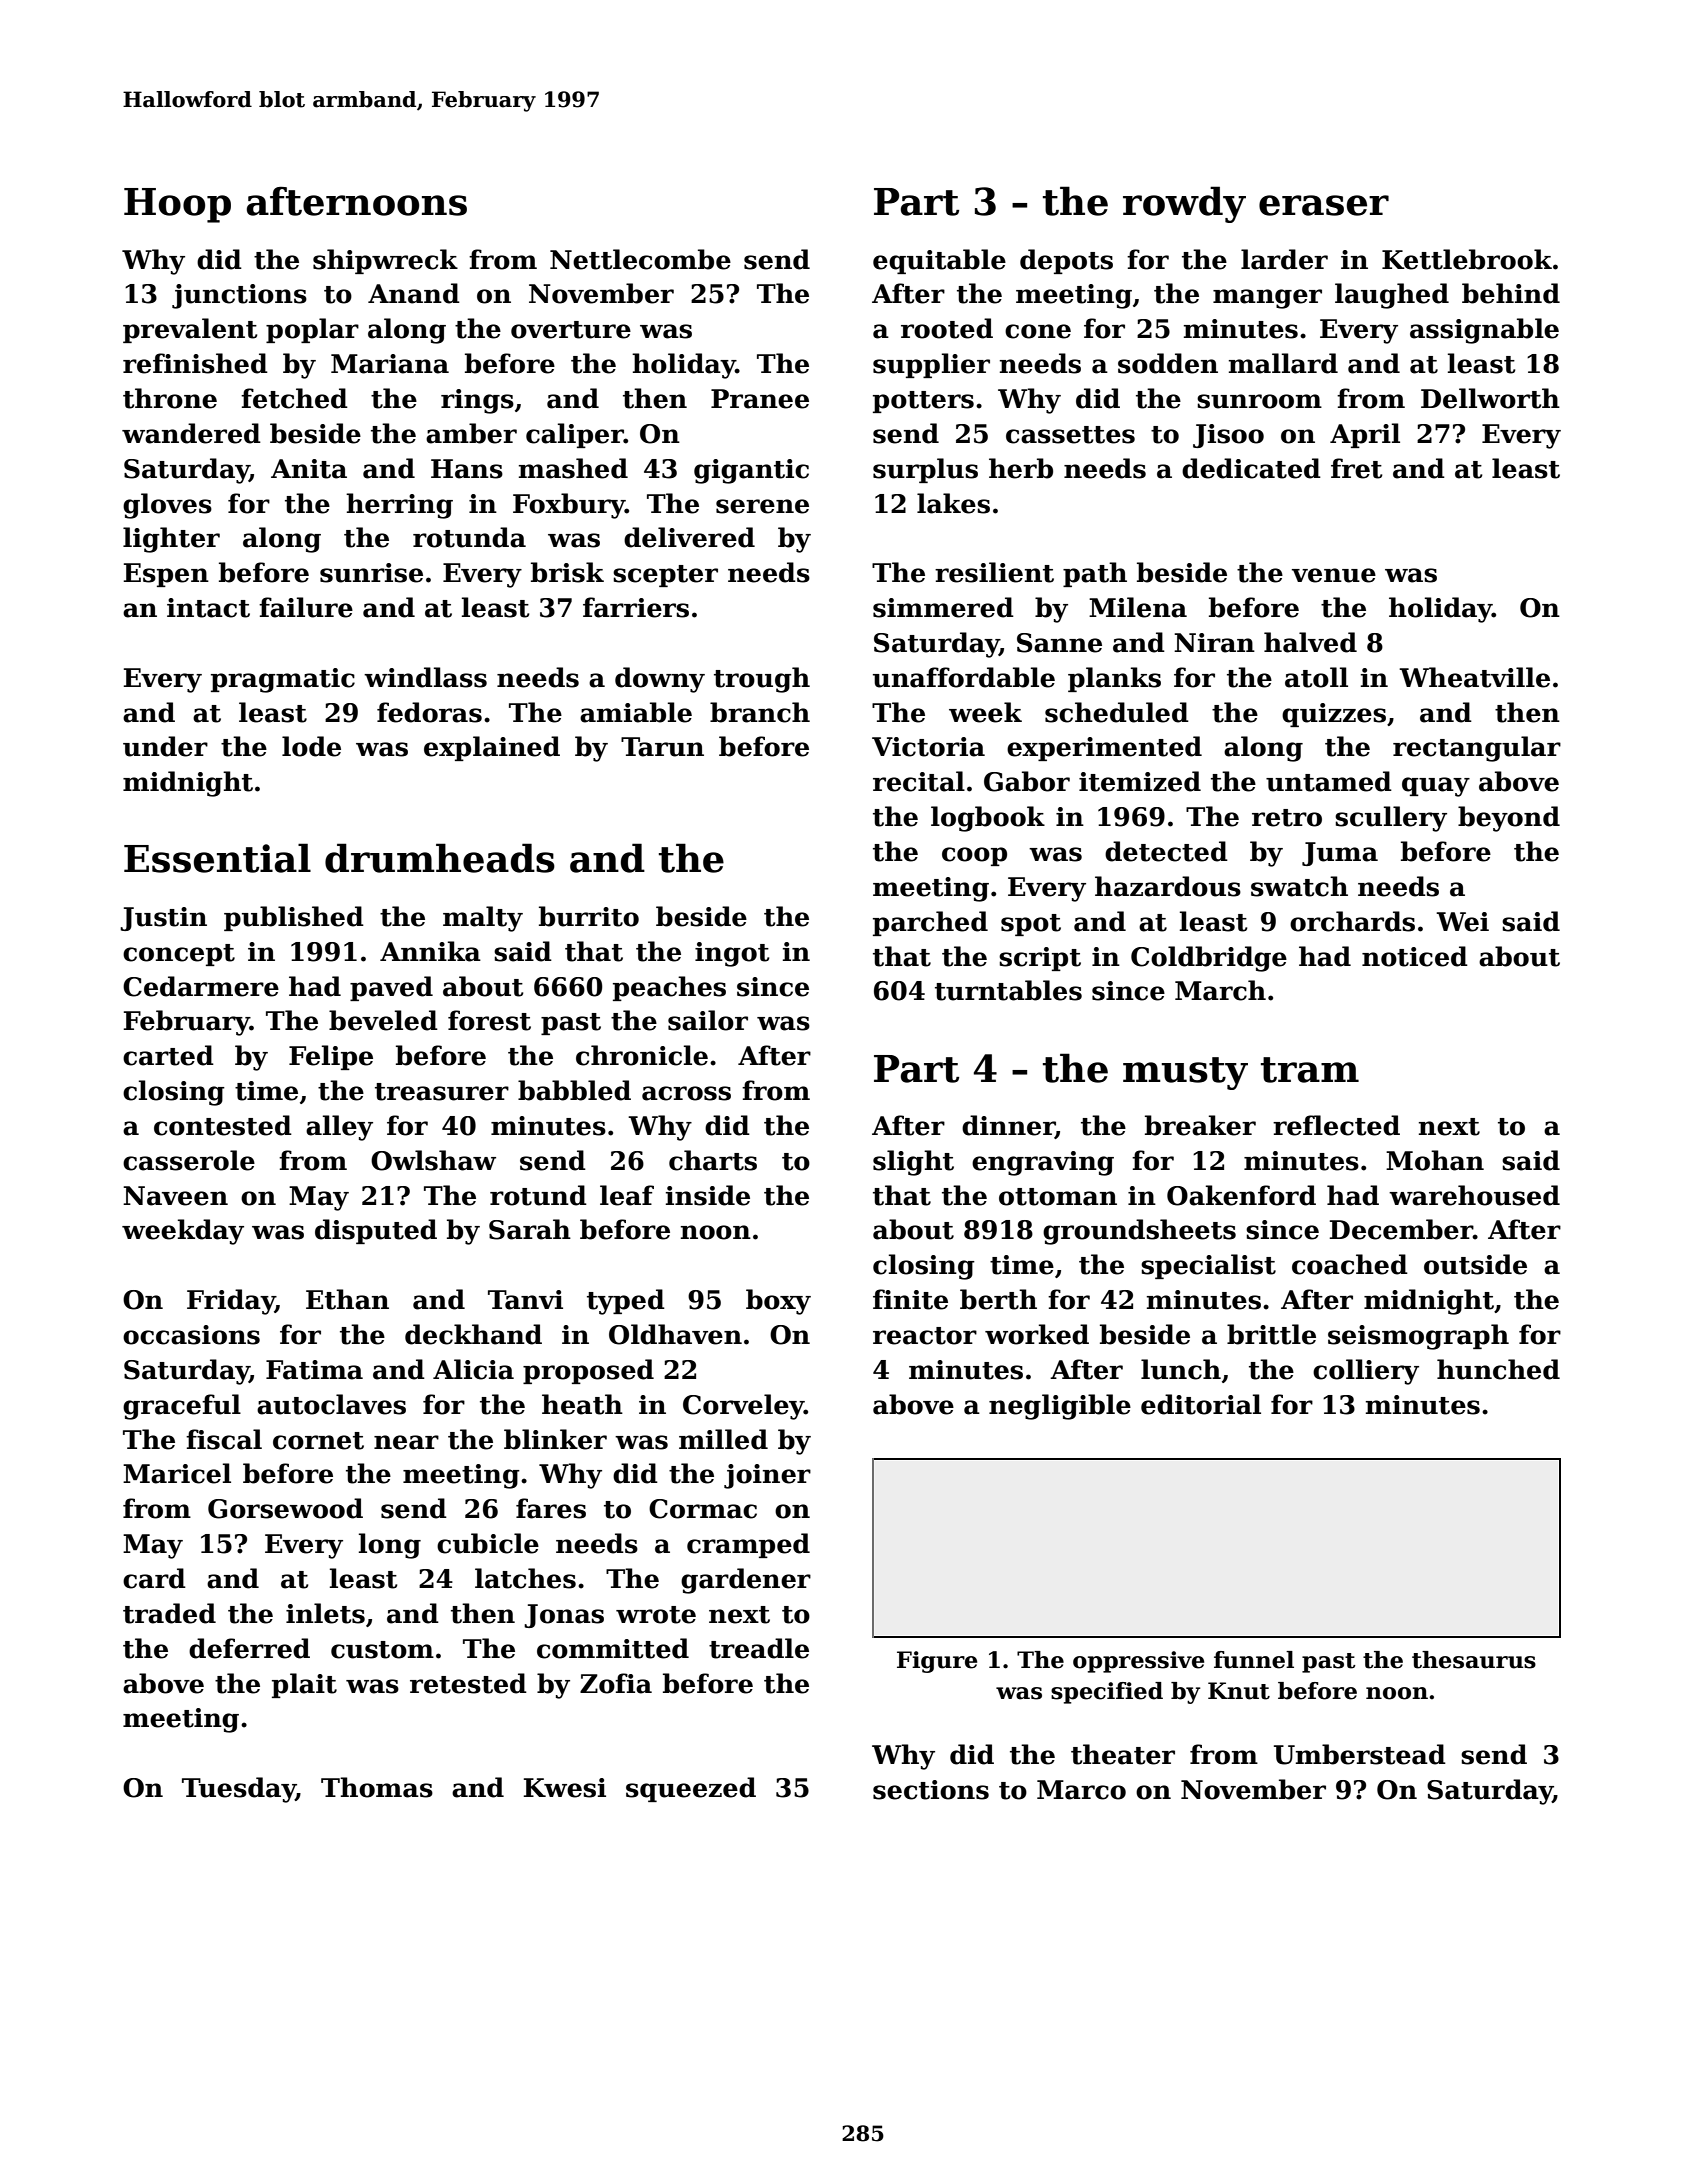  I want to click on traded, so click(169, 1613).
